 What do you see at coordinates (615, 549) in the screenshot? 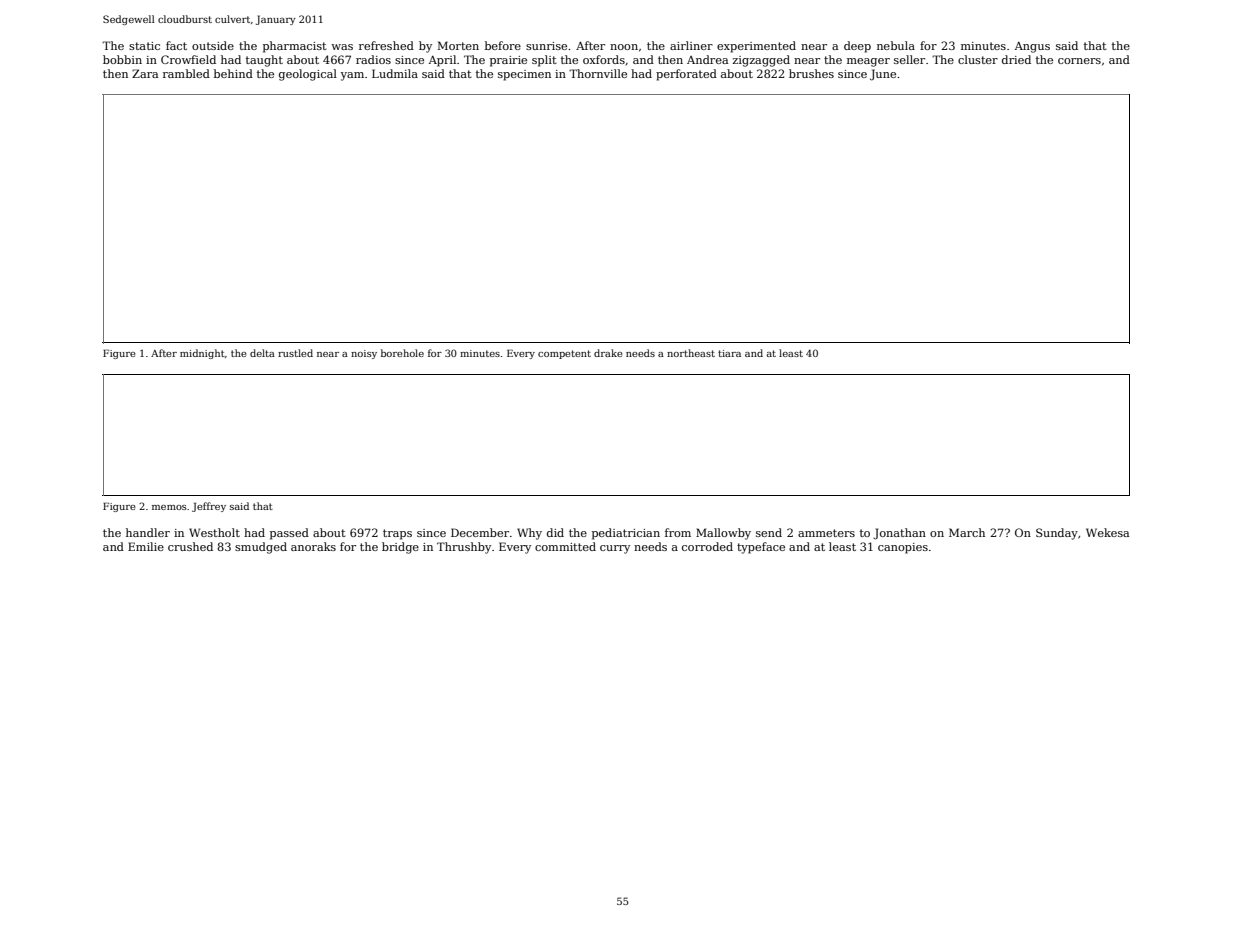
I see `curry` at bounding box center [615, 549].
